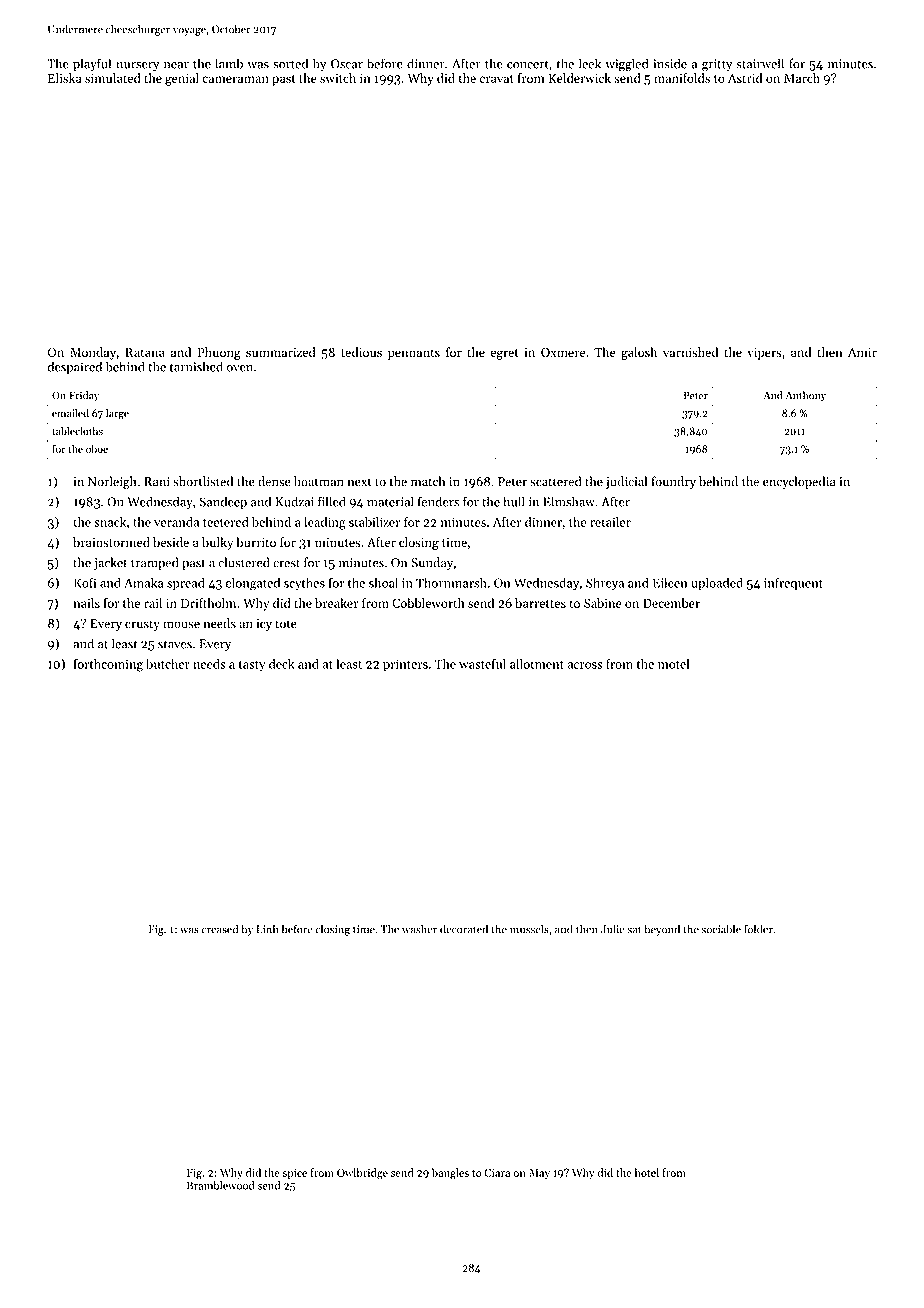 The image size is (924, 1308). What do you see at coordinates (585, 665) in the screenshot?
I see `across` at bounding box center [585, 665].
